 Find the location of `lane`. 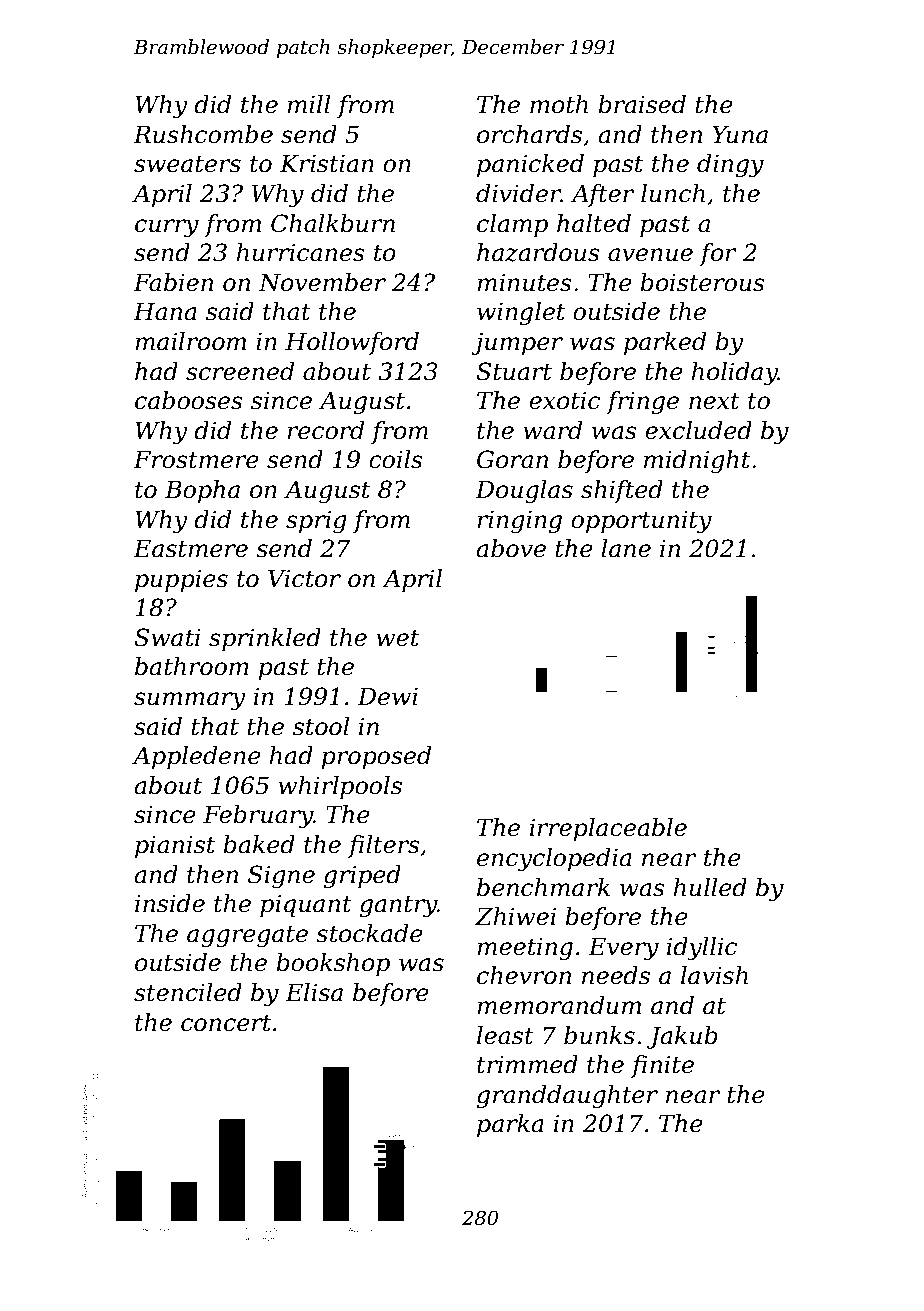

lane is located at coordinates (626, 548).
